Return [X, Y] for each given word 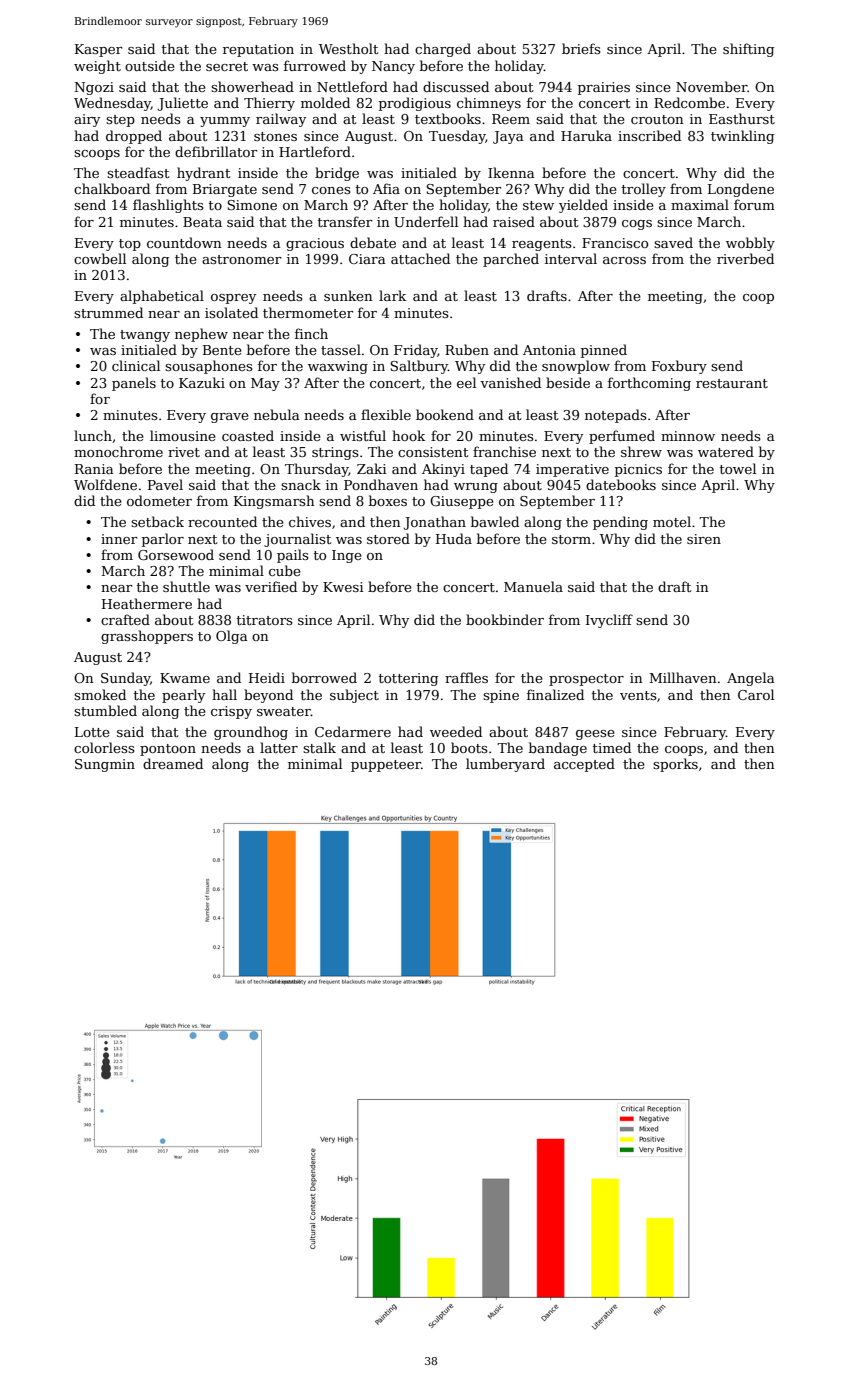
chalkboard [112, 188]
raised [514, 221]
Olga [232, 637]
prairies [604, 88]
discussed [456, 86]
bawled [495, 521]
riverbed [745, 258]
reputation [258, 50]
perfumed [622, 437]
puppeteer [386, 766]
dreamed [173, 763]
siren [704, 539]
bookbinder [505, 619]
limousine [183, 435]
